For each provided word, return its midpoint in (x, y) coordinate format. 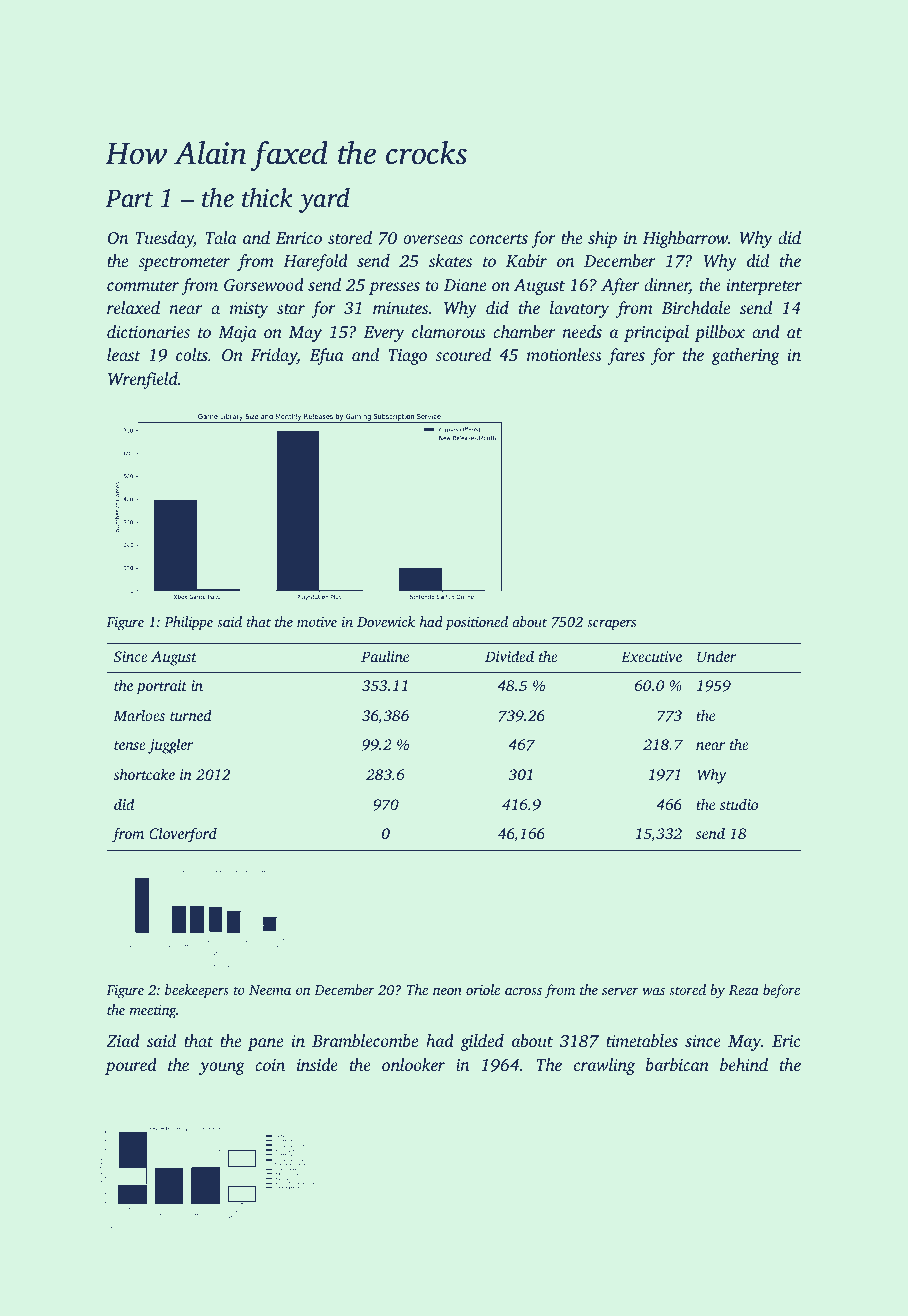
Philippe (188, 623)
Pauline (385, 656)
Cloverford (183, 835)
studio (739, 804)
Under (717, 656)
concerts (498, 239)
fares (626, 356)
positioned (476, 623)
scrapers (611, 625)
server (620, 991)
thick (267, 198)
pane (265, 1044)
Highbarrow (685, 239)
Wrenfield (143, 380)
